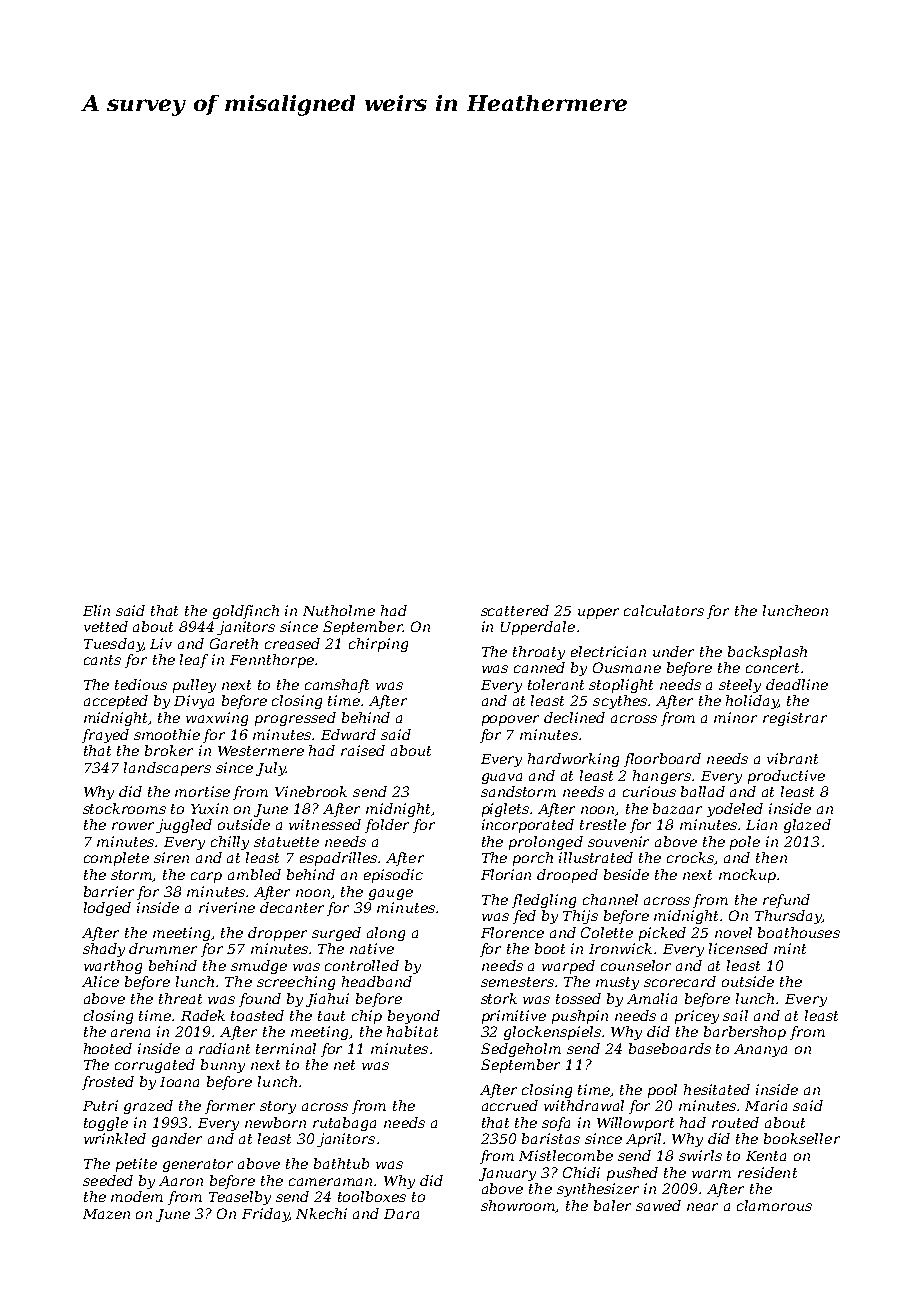  Describe the element at coordinates (363, 750) in the image. I see `raised` at that location.
